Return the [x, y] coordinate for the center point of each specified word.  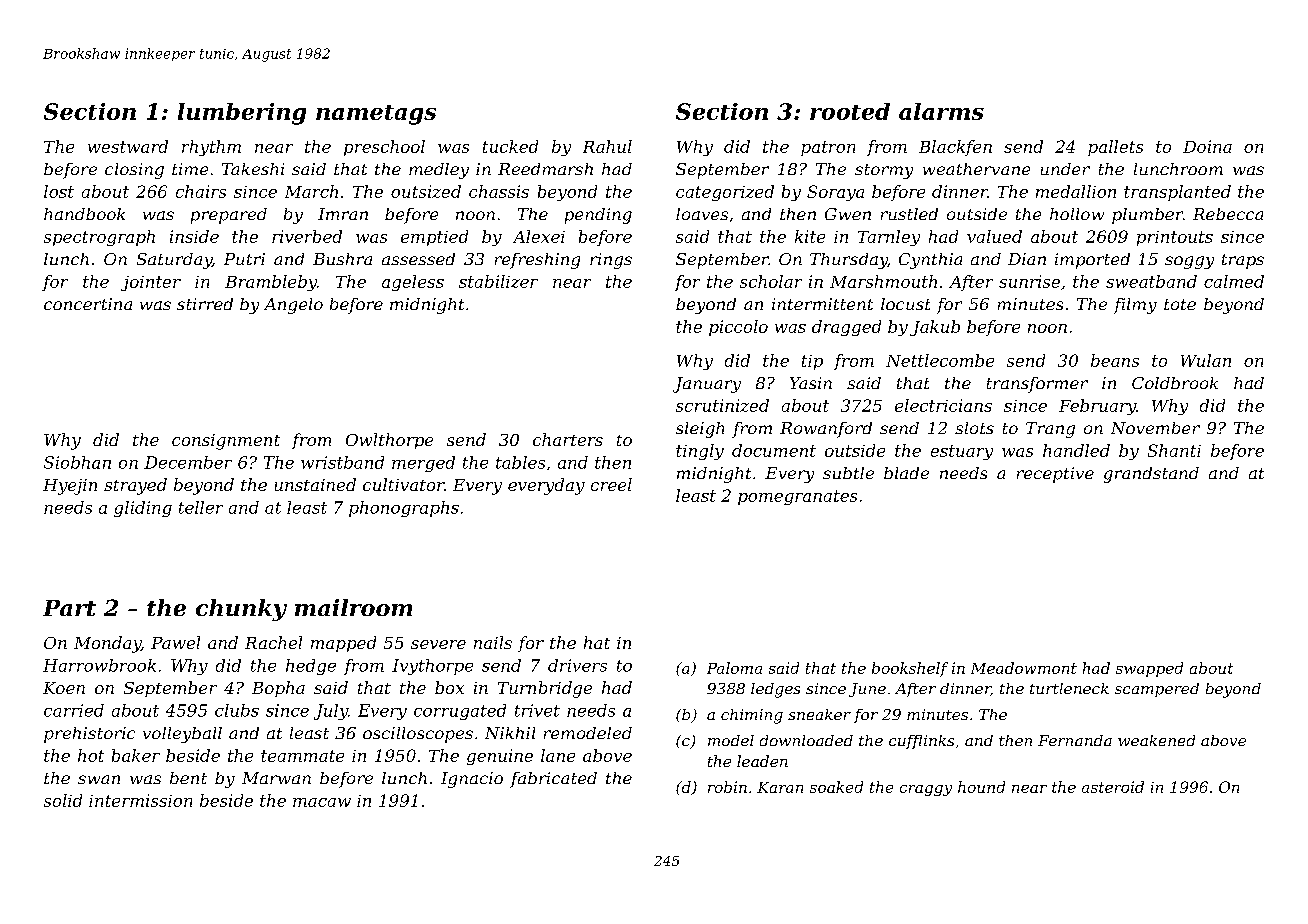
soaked [836, 787]
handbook [84, 214]
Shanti [1174, 450]
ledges [775, 690]
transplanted [1177, 193]
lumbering [242, 114]
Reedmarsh [545, 169]
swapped [1149, 669]
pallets [1115, 148]
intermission [140, 800]
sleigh [700, 430]
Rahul [607, 146]
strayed [135, 486]
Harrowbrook [99, 665]
